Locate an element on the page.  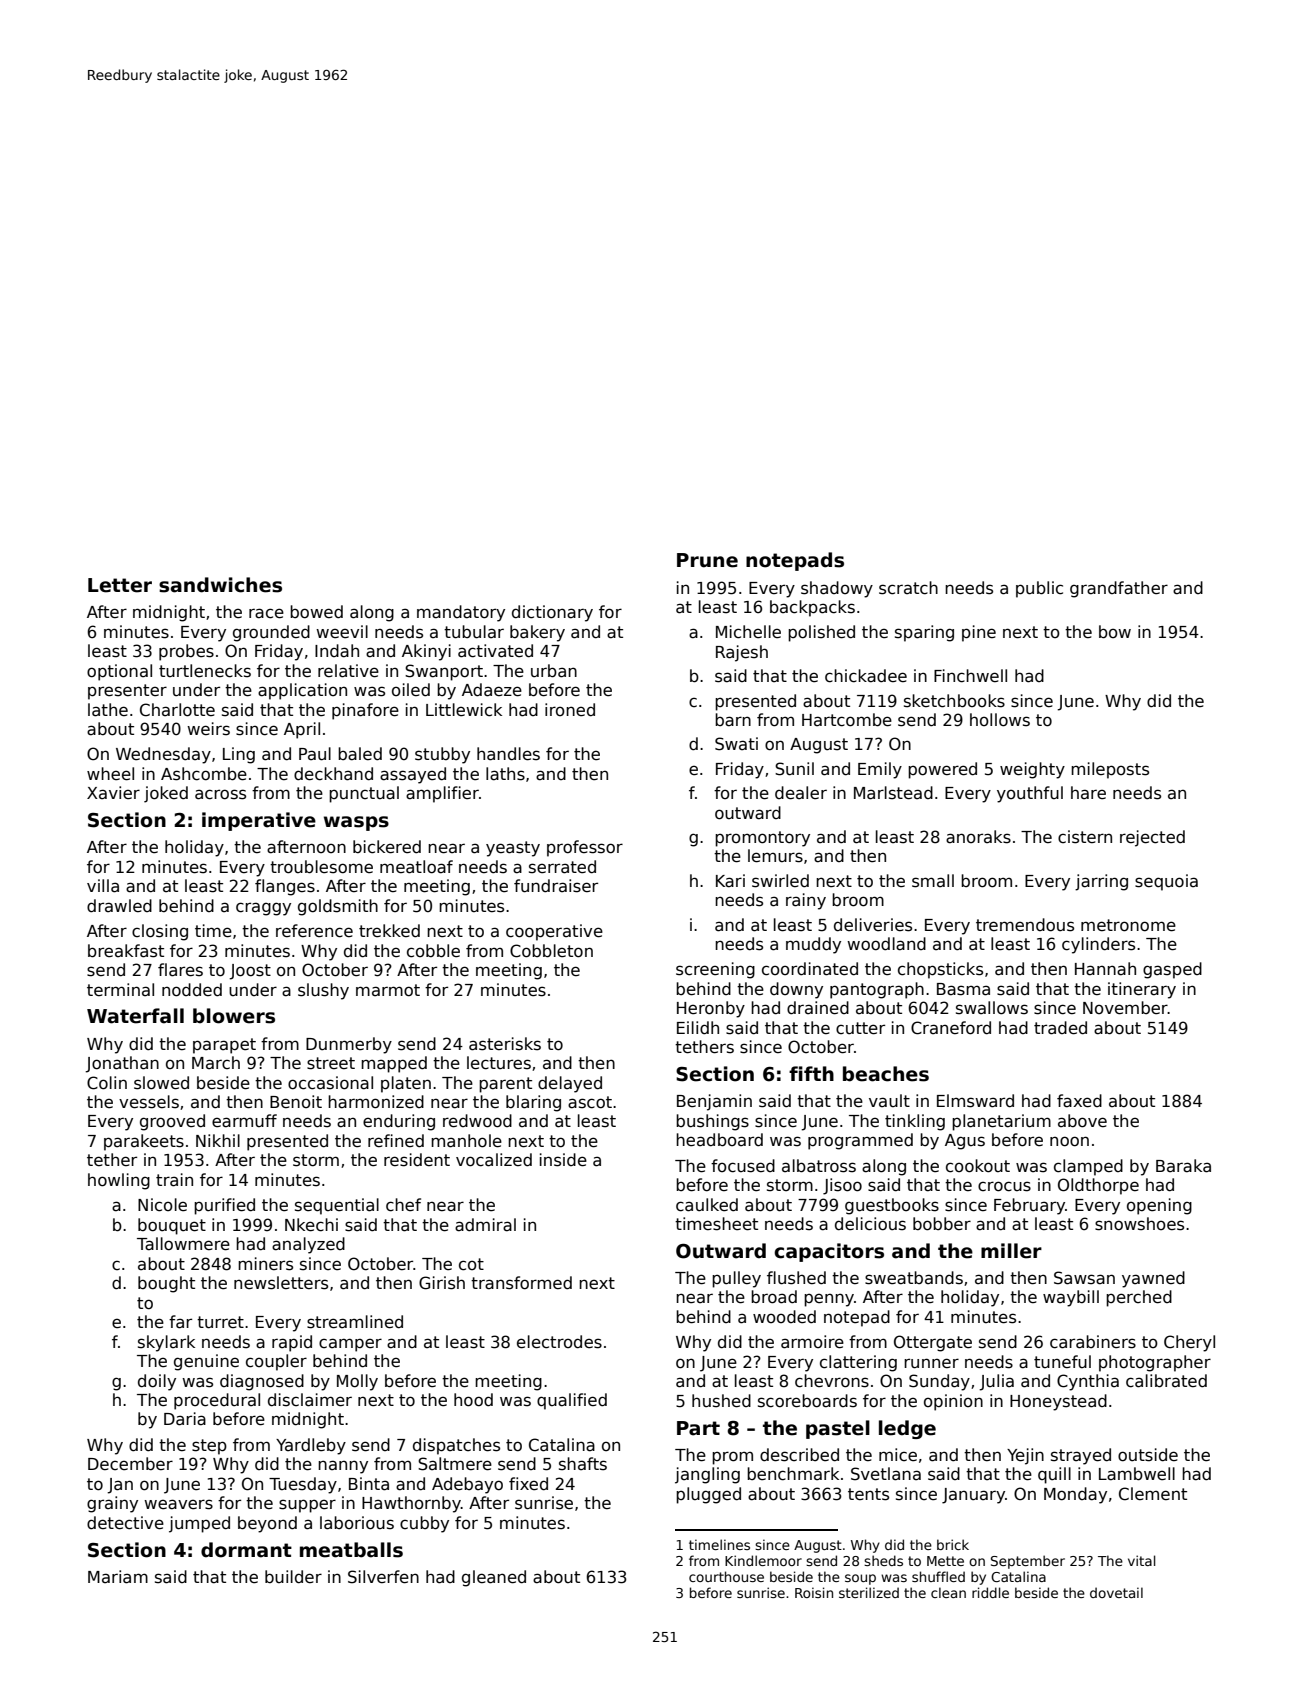
Kari is located at coordinates (730, 881).
